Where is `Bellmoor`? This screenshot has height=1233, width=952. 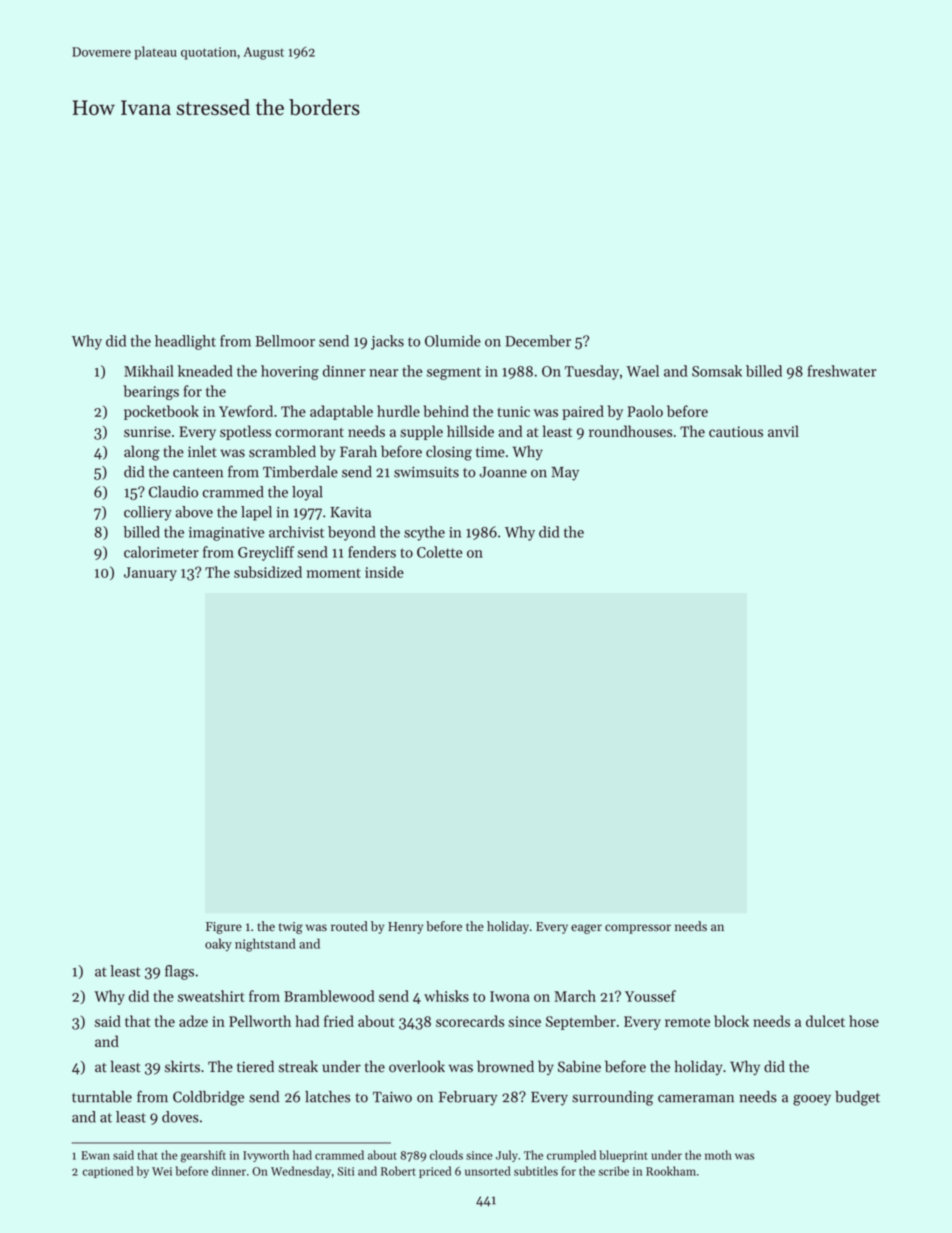
Bellmoor is located at coordinates (285, 341).
